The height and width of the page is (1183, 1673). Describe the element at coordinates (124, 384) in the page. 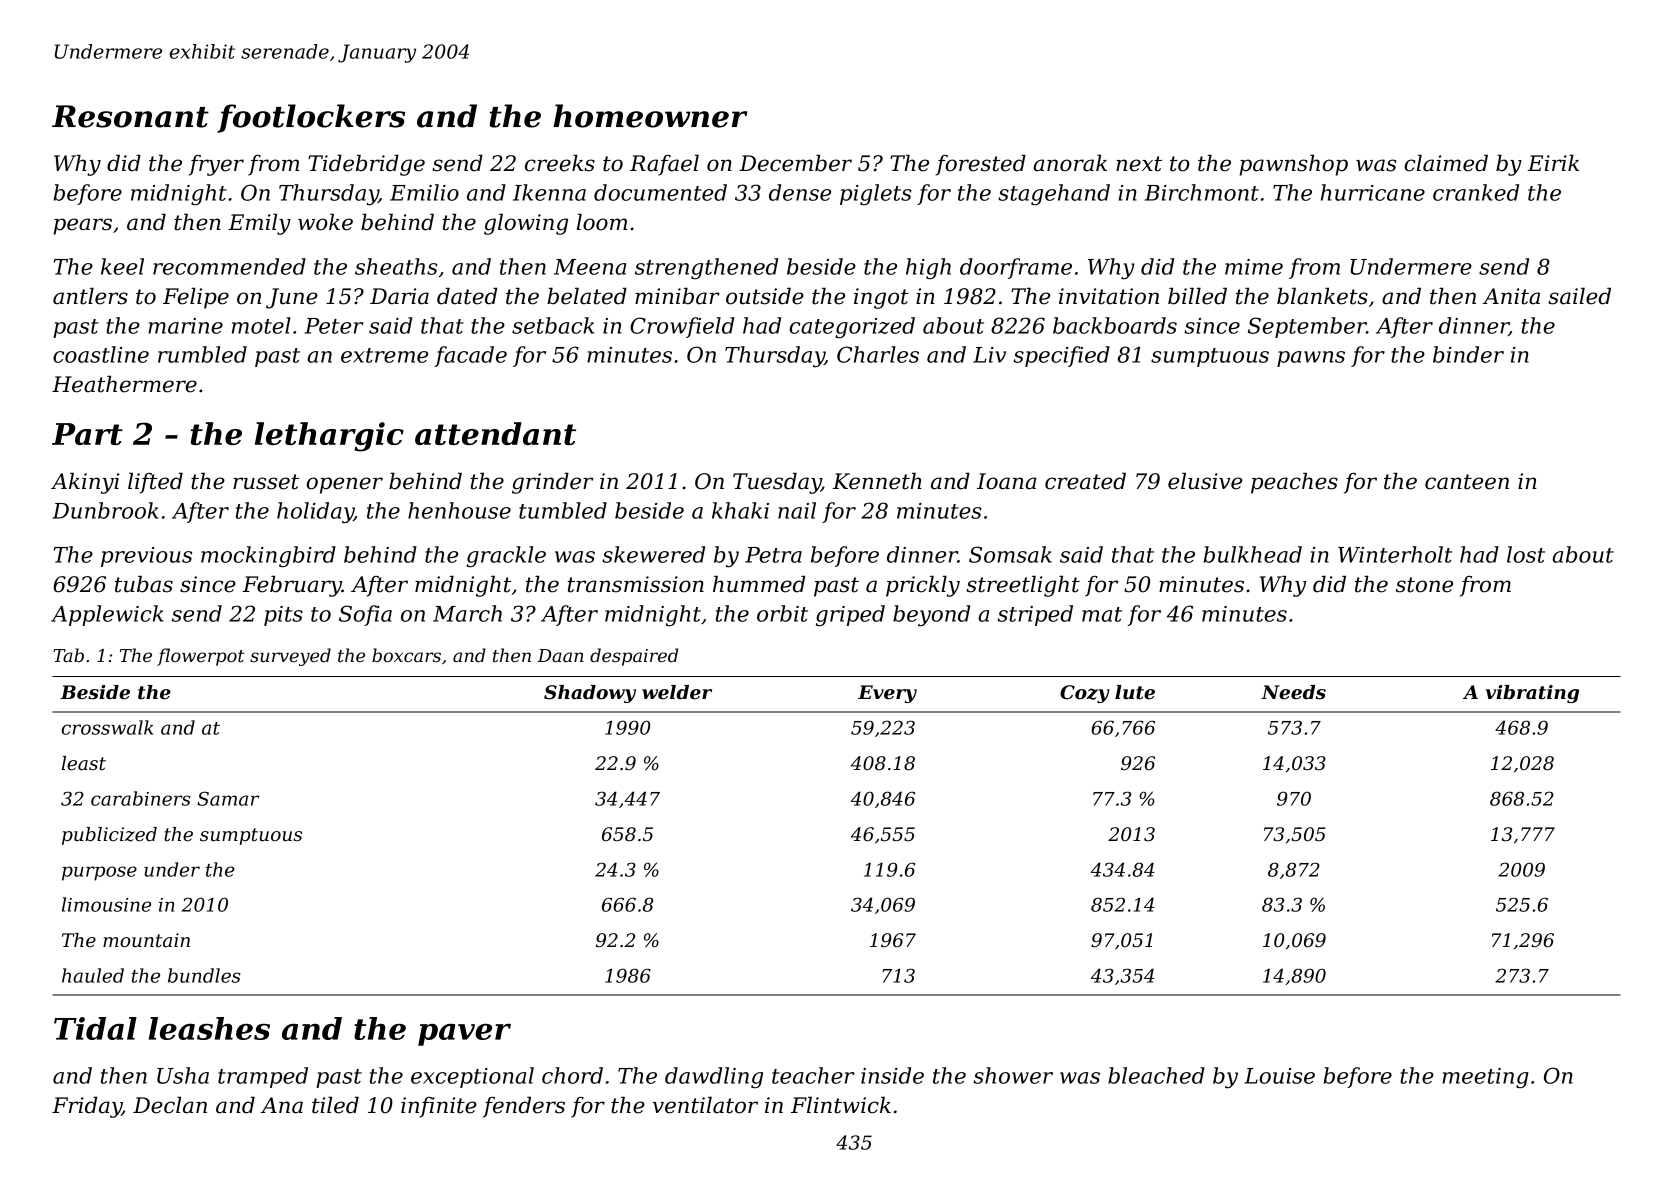

I see `Heathermere` at that location.
